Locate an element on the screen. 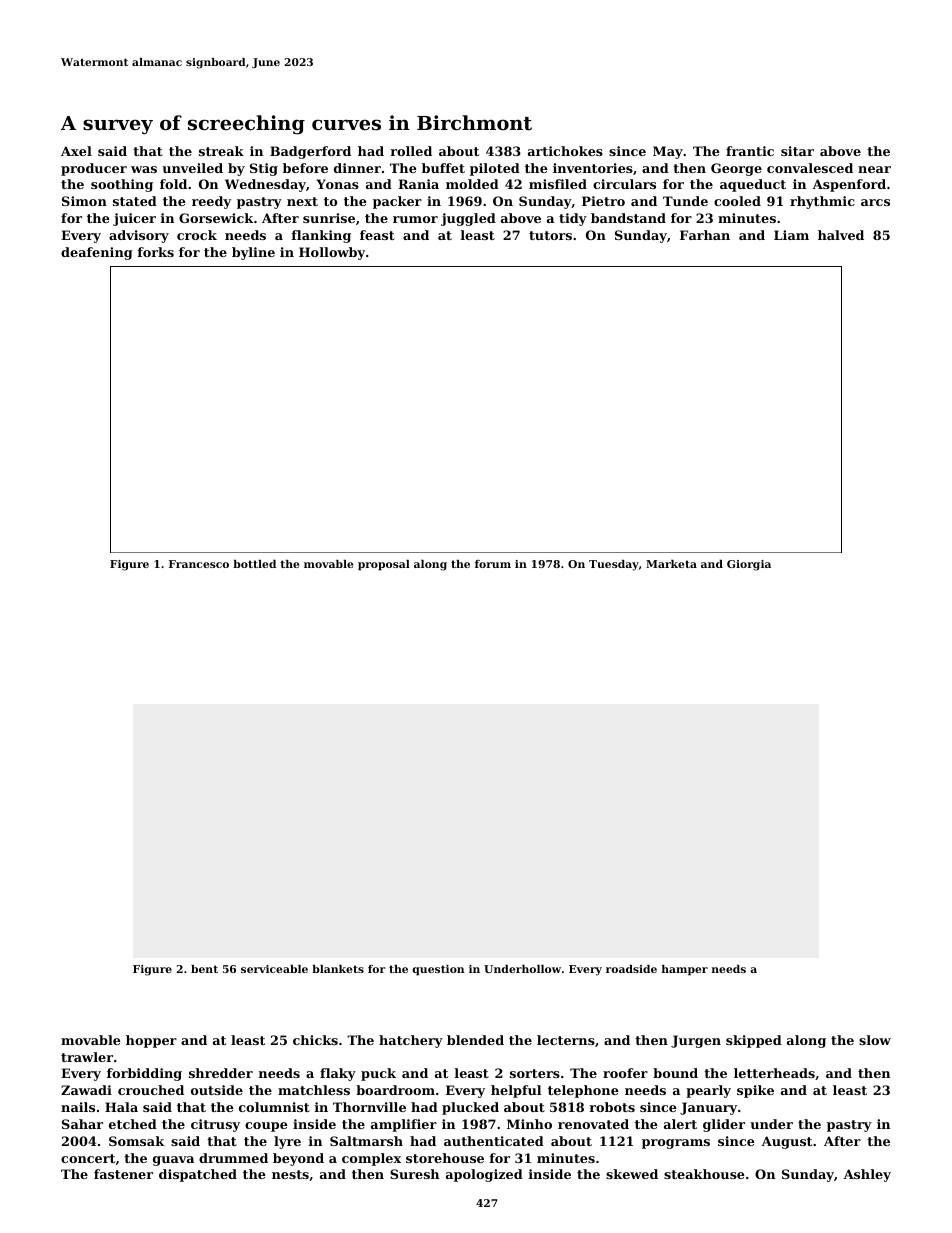 Image resolution: width=952 pixels, height=1233 pixels. Badgerford is located at coordinates (310, 152).
